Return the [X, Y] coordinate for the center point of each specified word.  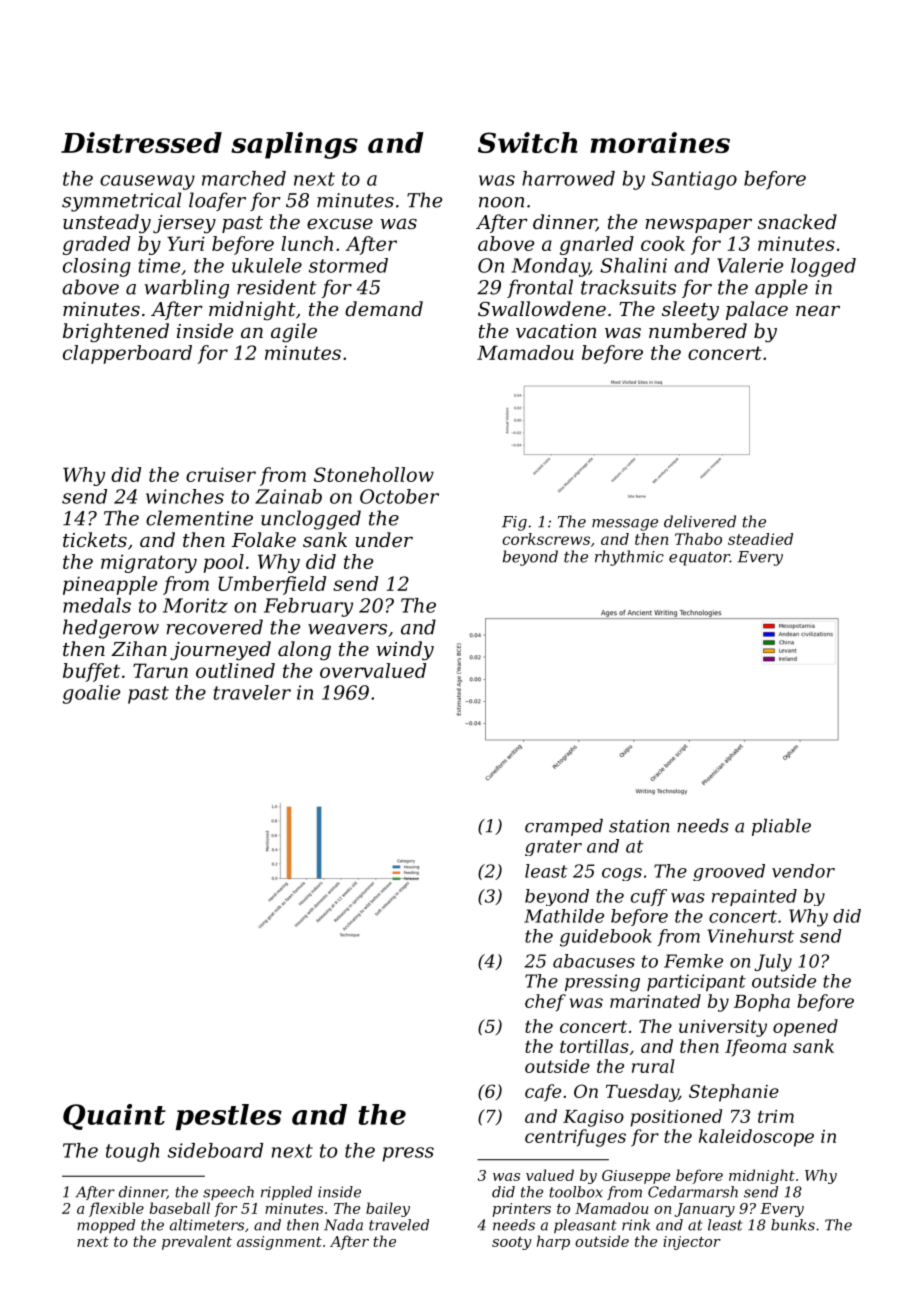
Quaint [114, 1117]
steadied [760, 539]
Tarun [160, 670]
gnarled [597, 245]
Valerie [750, 265]
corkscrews [546, 539]
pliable [781, 827]
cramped [564, 827]
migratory [149, 563]
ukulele [267, 265]
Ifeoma [755, 1048]
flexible [116, 1209]
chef [545, 1003]
